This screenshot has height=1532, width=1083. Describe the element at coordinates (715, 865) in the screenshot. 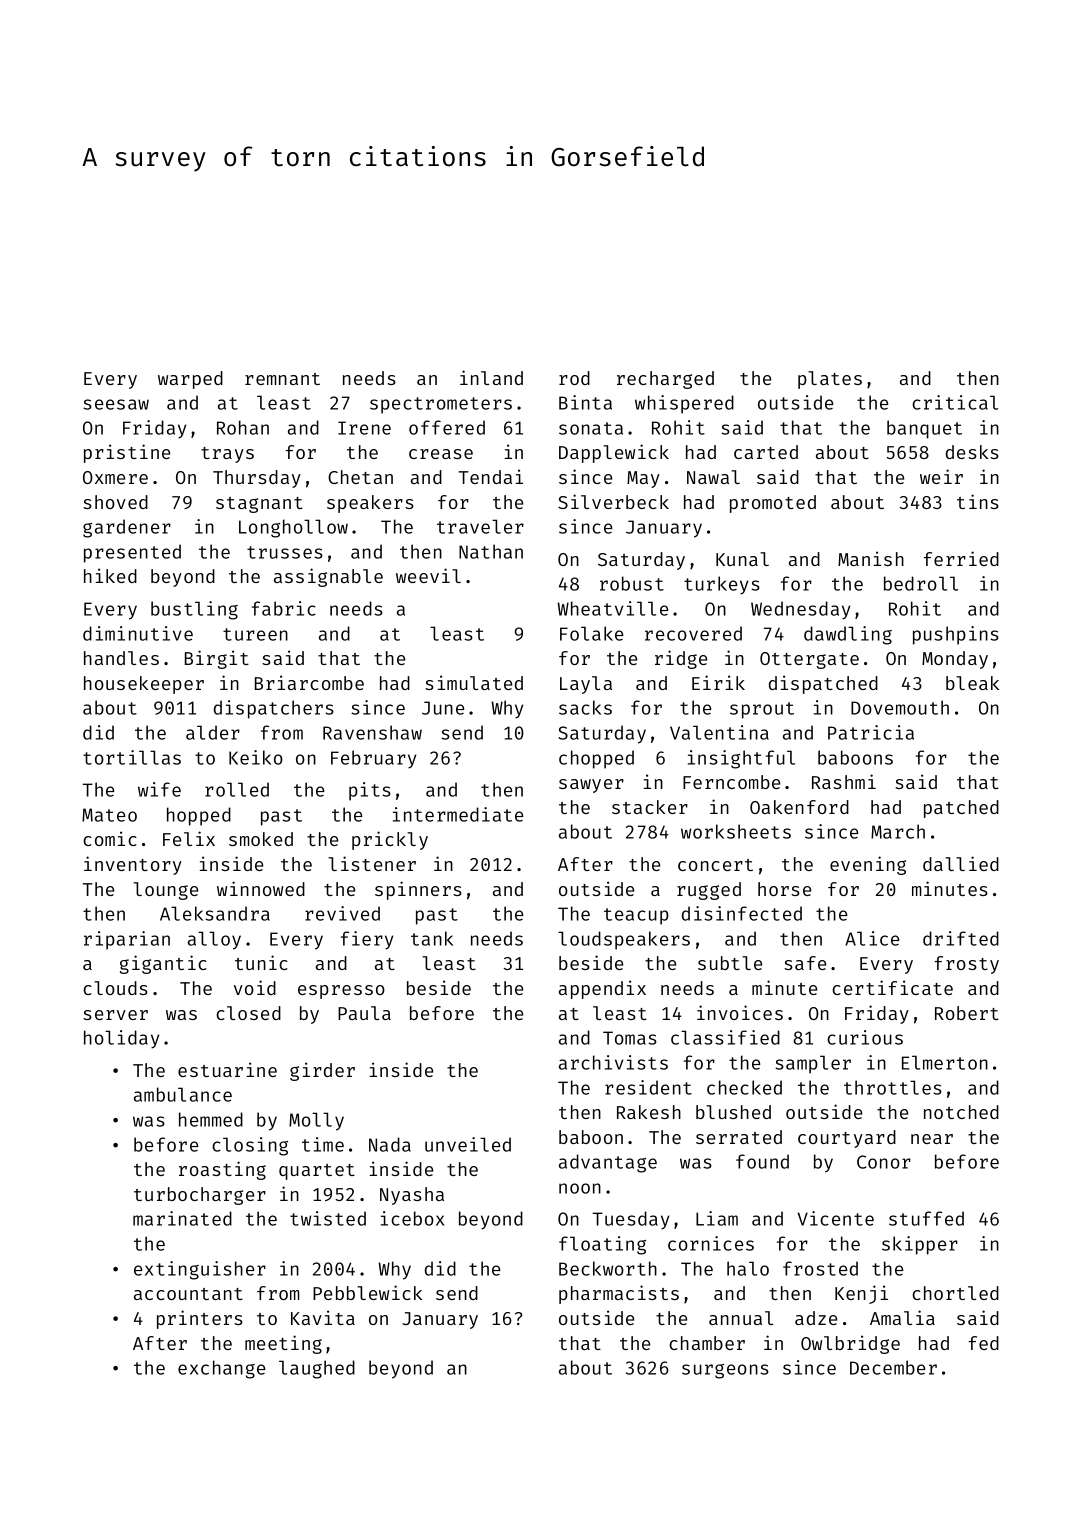

I see `concert` at that location.
